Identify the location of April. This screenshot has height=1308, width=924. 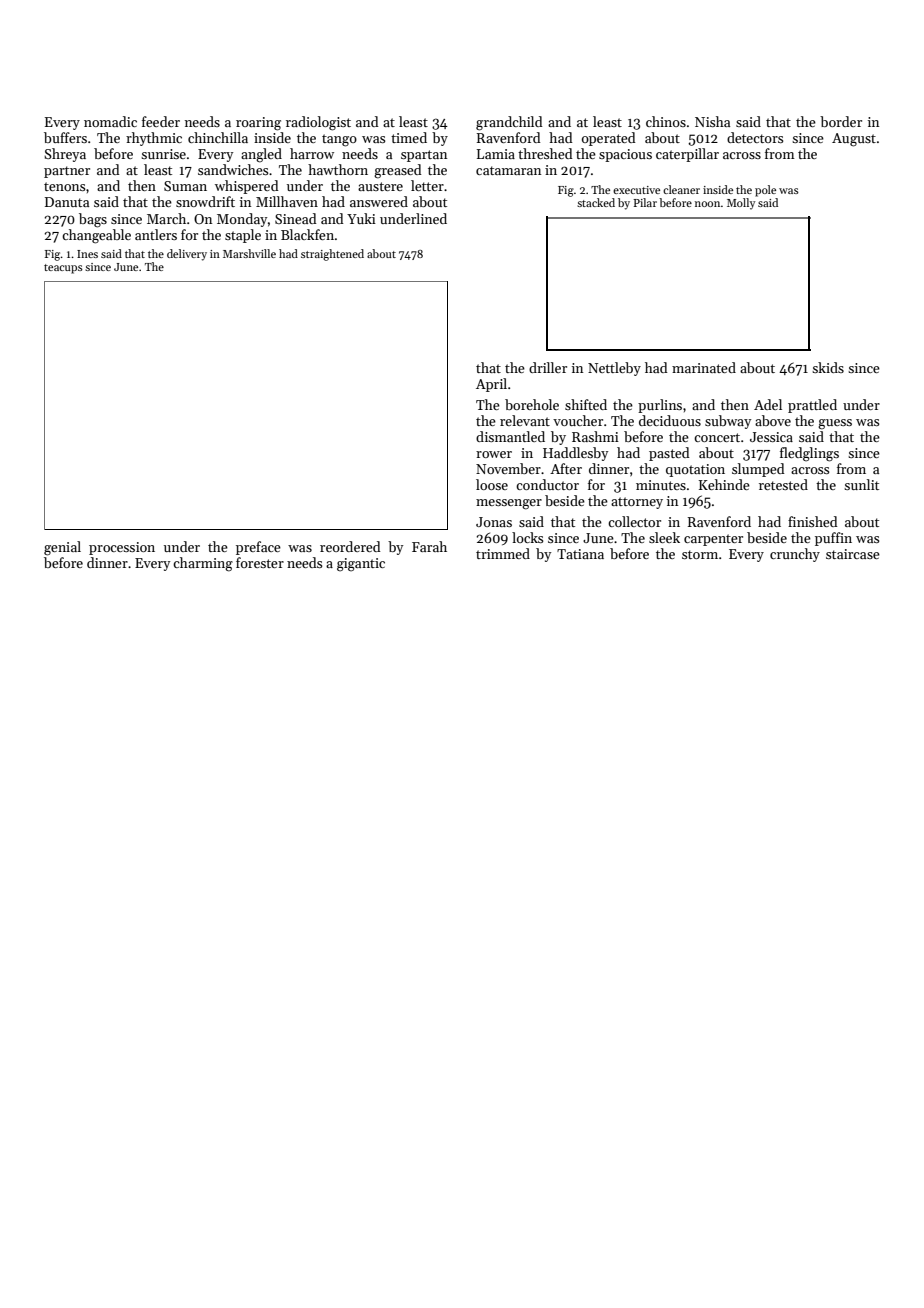
(491, 385).
